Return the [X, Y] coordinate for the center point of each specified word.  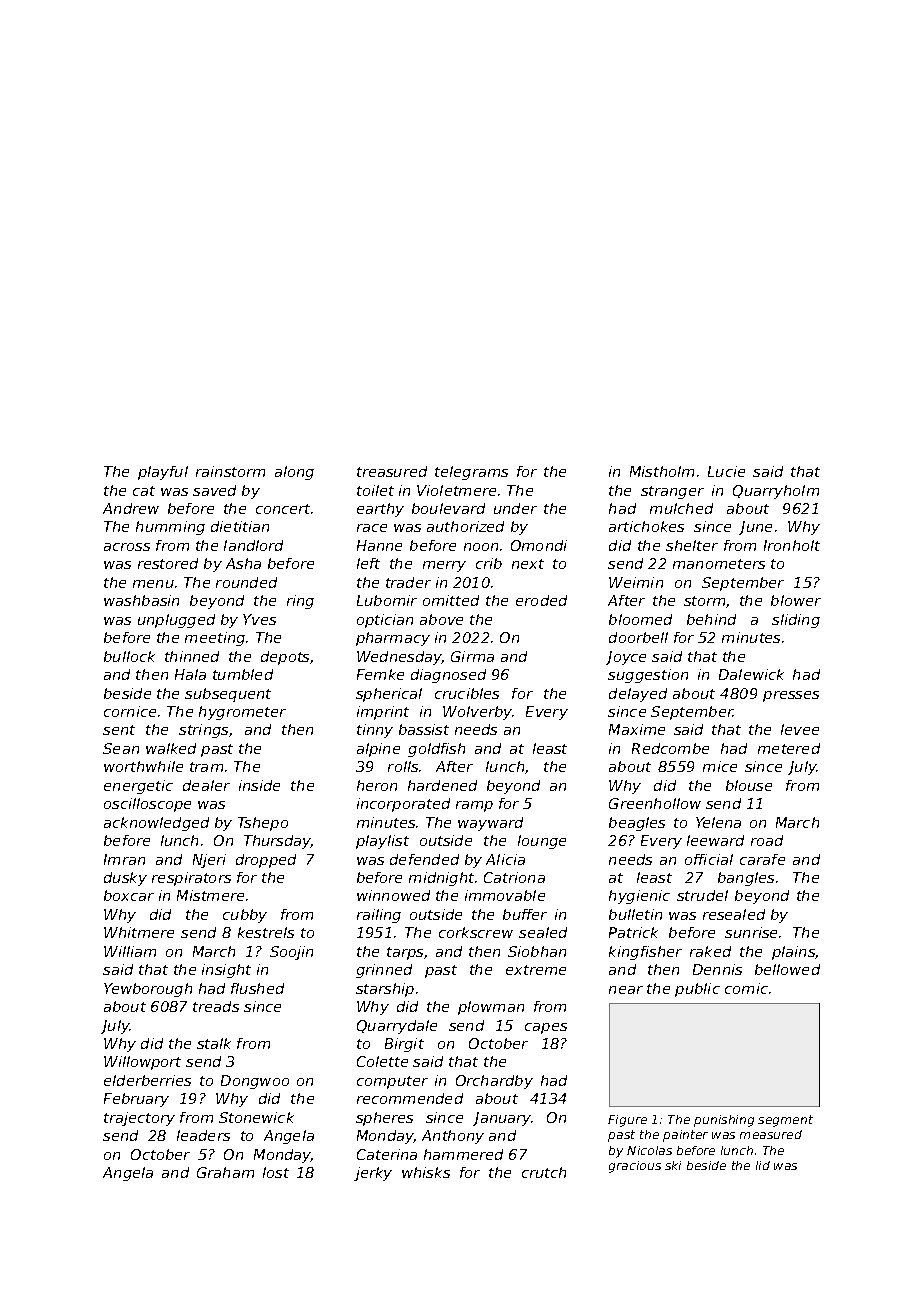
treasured [392, 471]
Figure [627, 1121]
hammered [463, 1154]
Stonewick [256, 1117]
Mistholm [662, 471]
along [294, 473]
